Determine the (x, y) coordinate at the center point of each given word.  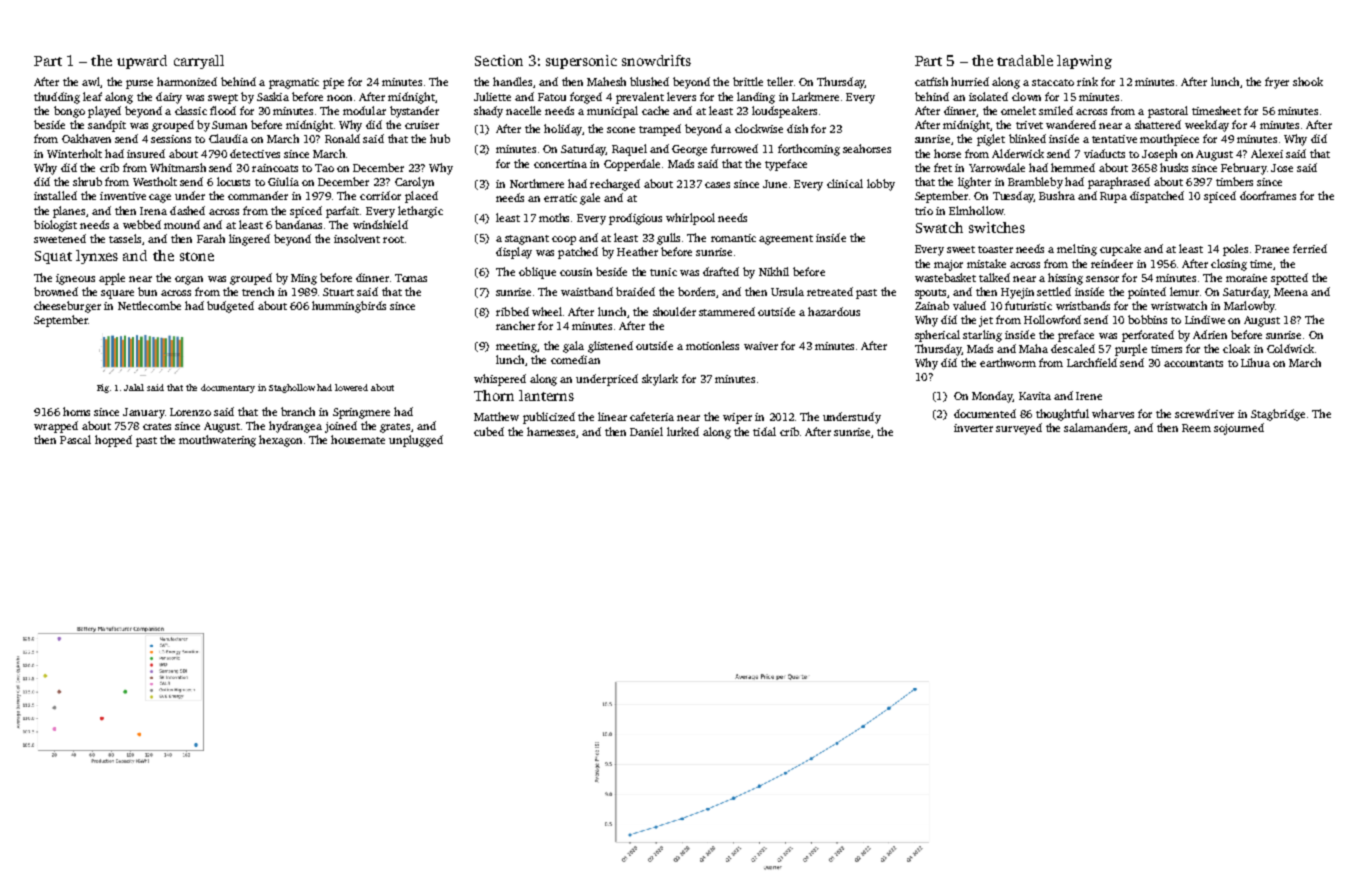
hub (440, 138)
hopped (113, 441)
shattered (1158, 124)
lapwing (1084, 62)
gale (590, 199)
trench (258, 291)
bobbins (1147, 319)
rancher (515, 325)
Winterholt (74, 153)
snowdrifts (656, 60)
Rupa (1113, 197)
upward (142, 62)
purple (1131, 350)
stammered (727, 311)
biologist (55, 226)
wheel (547, 311)
